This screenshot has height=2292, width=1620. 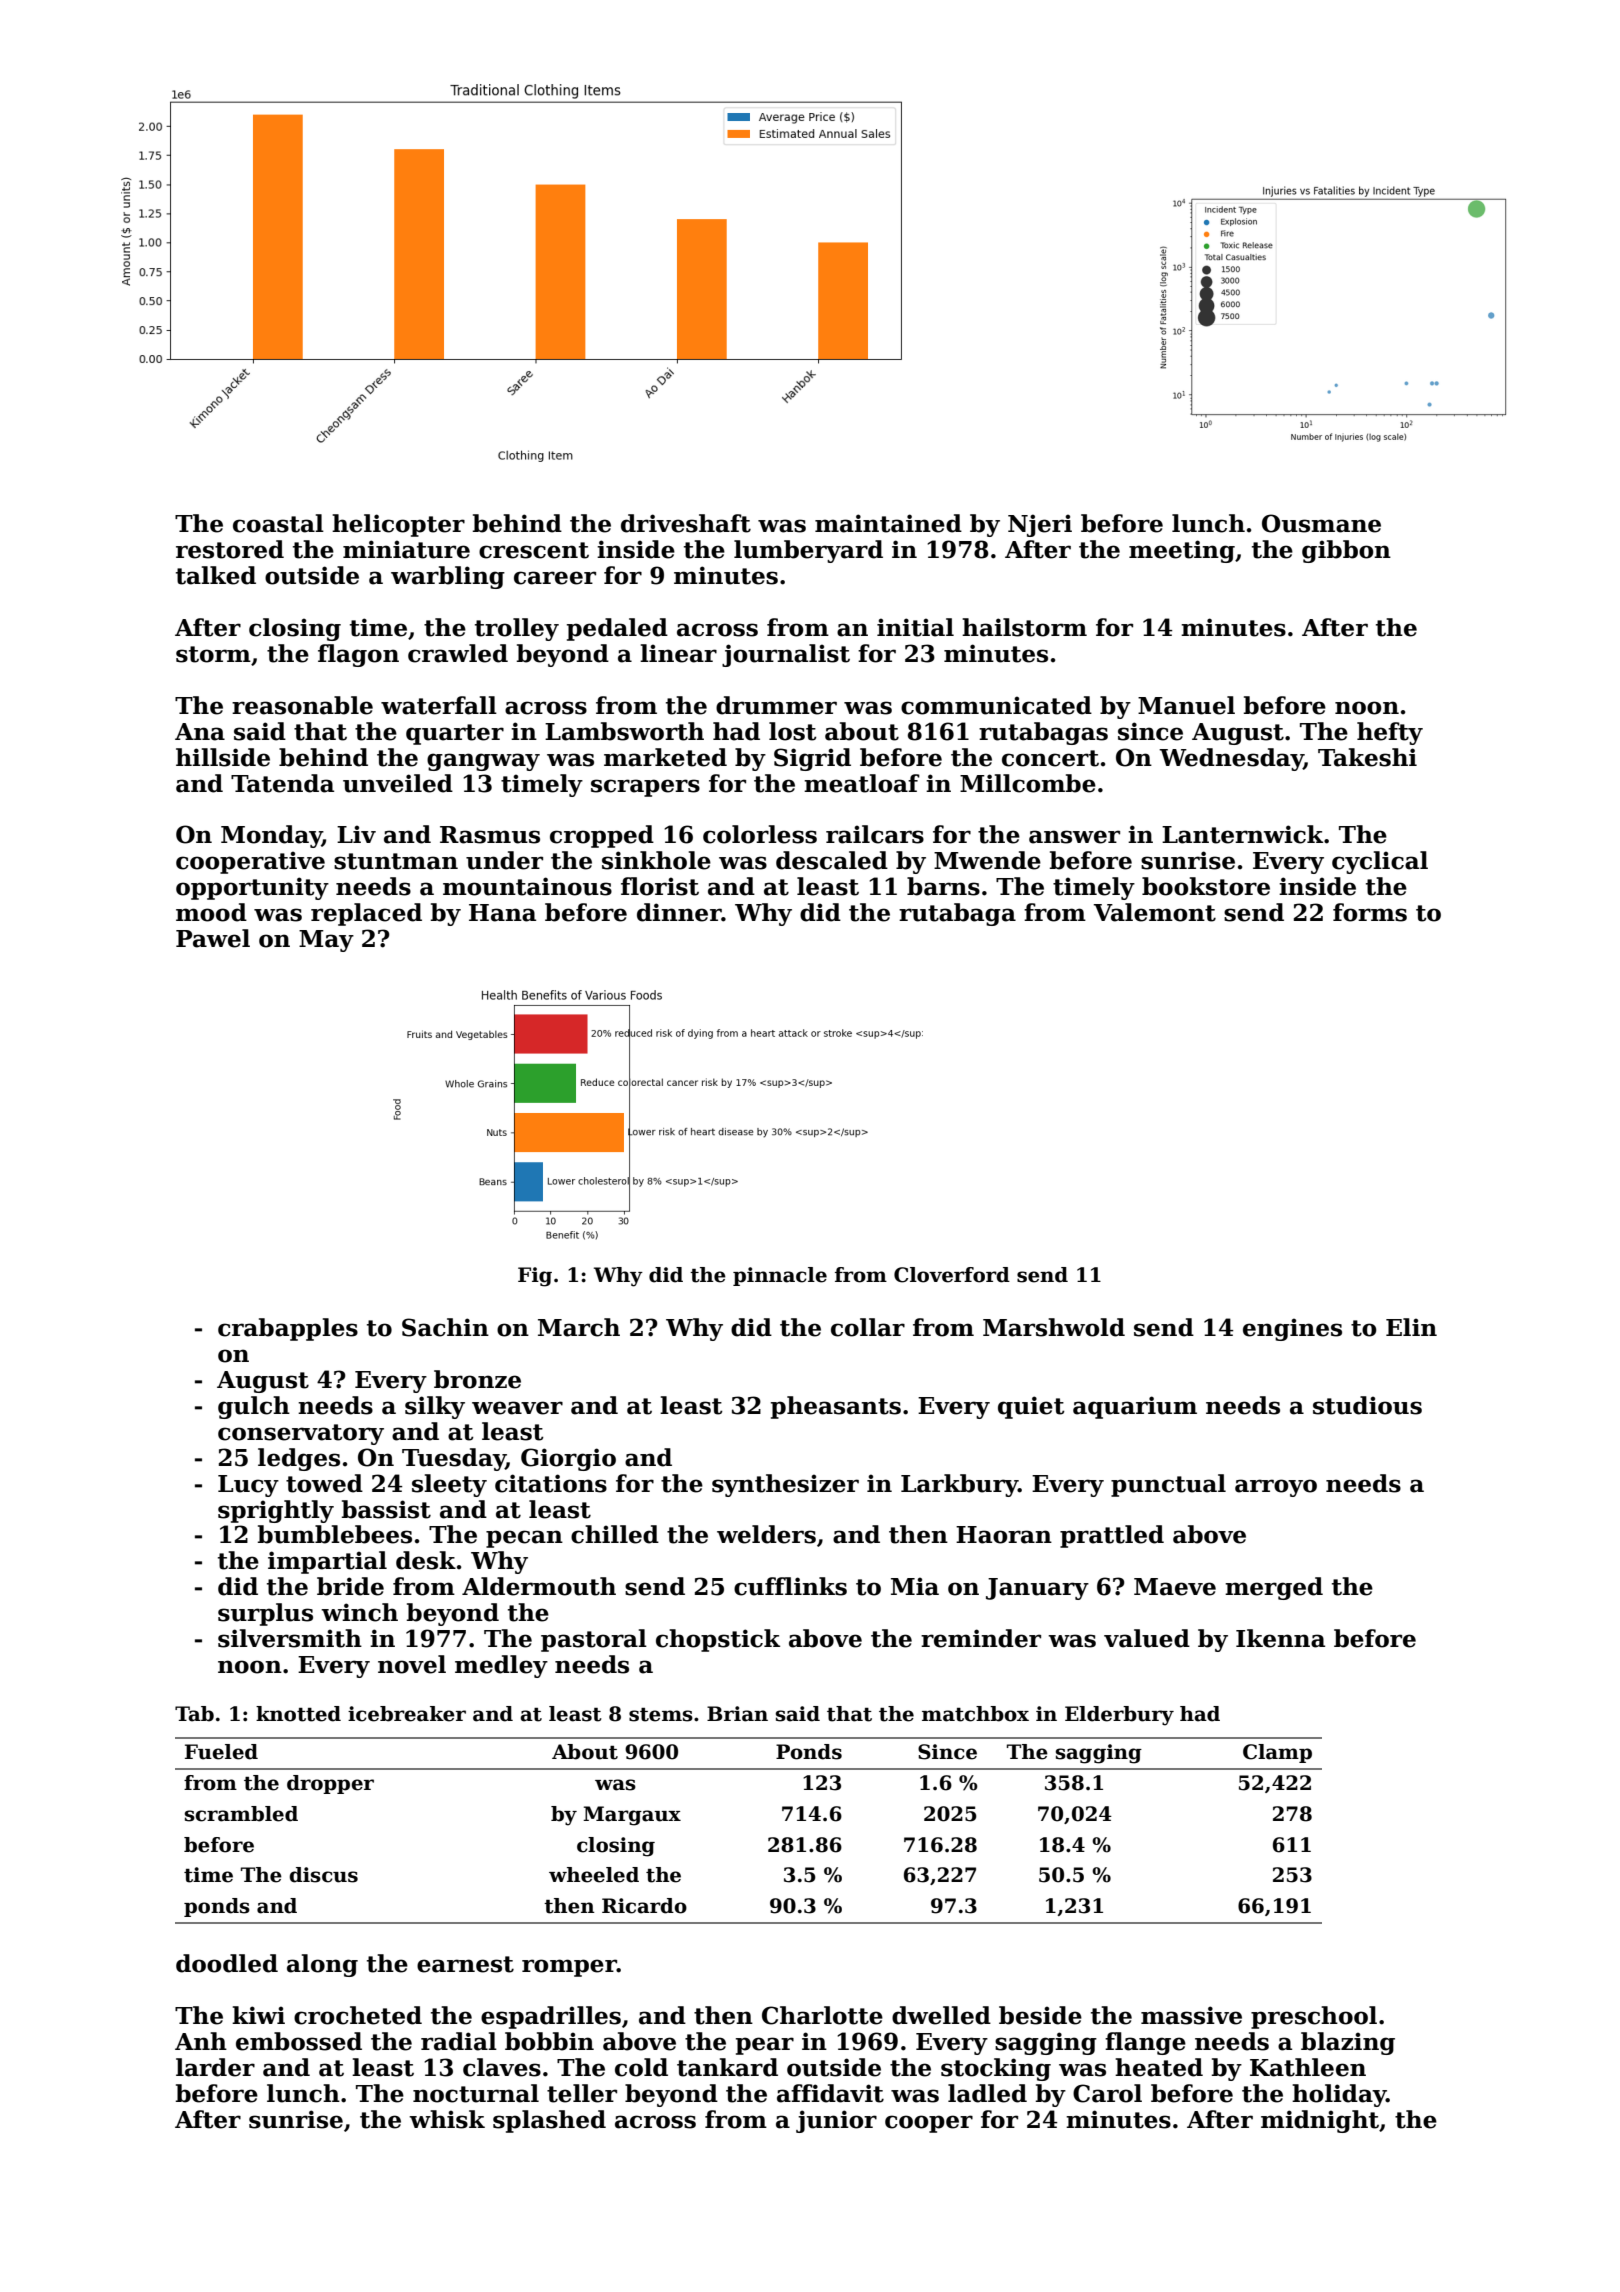 I want to click on coastal, so click(x=278, y=523).
